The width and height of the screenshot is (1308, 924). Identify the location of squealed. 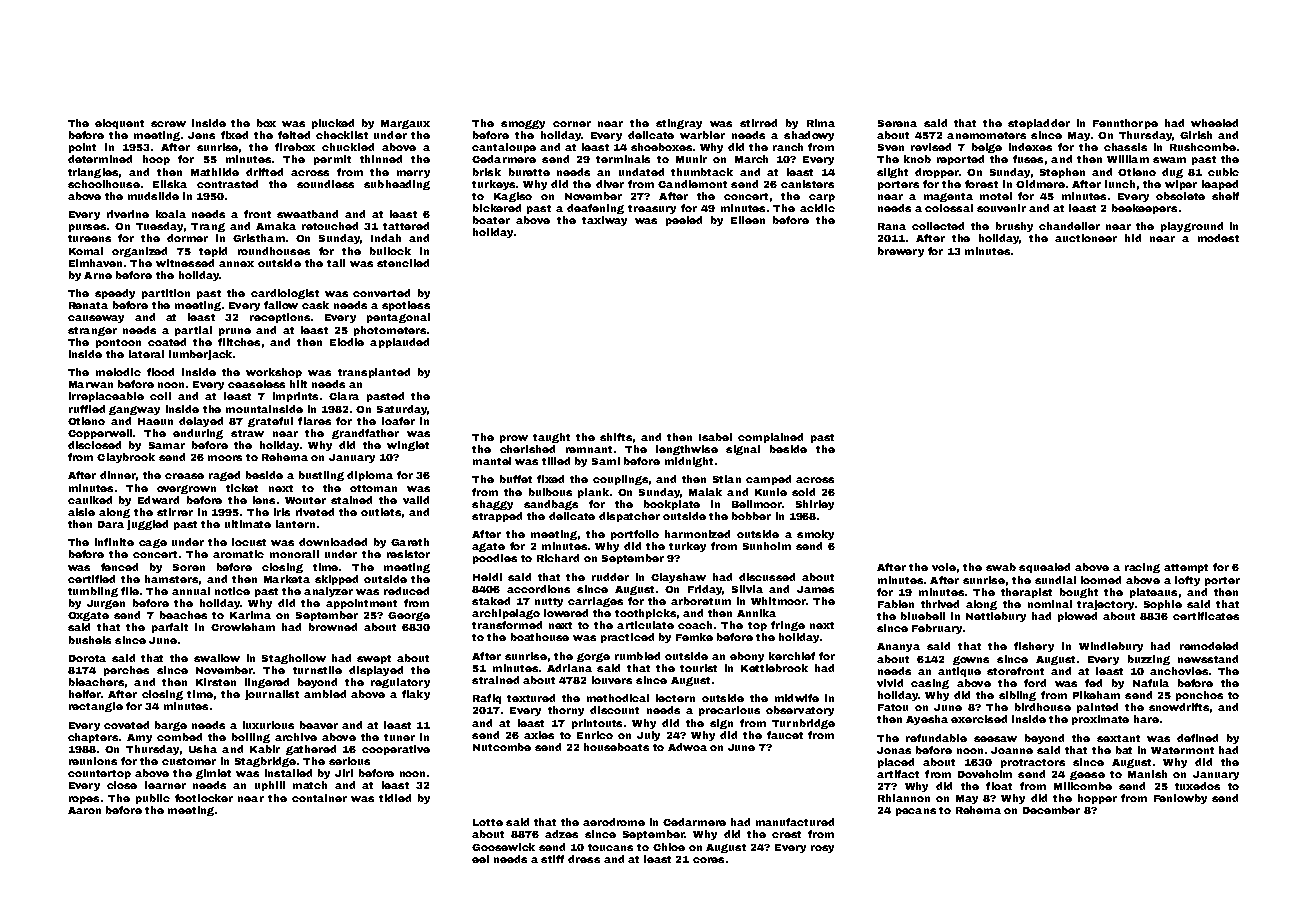
(1044, 568).
